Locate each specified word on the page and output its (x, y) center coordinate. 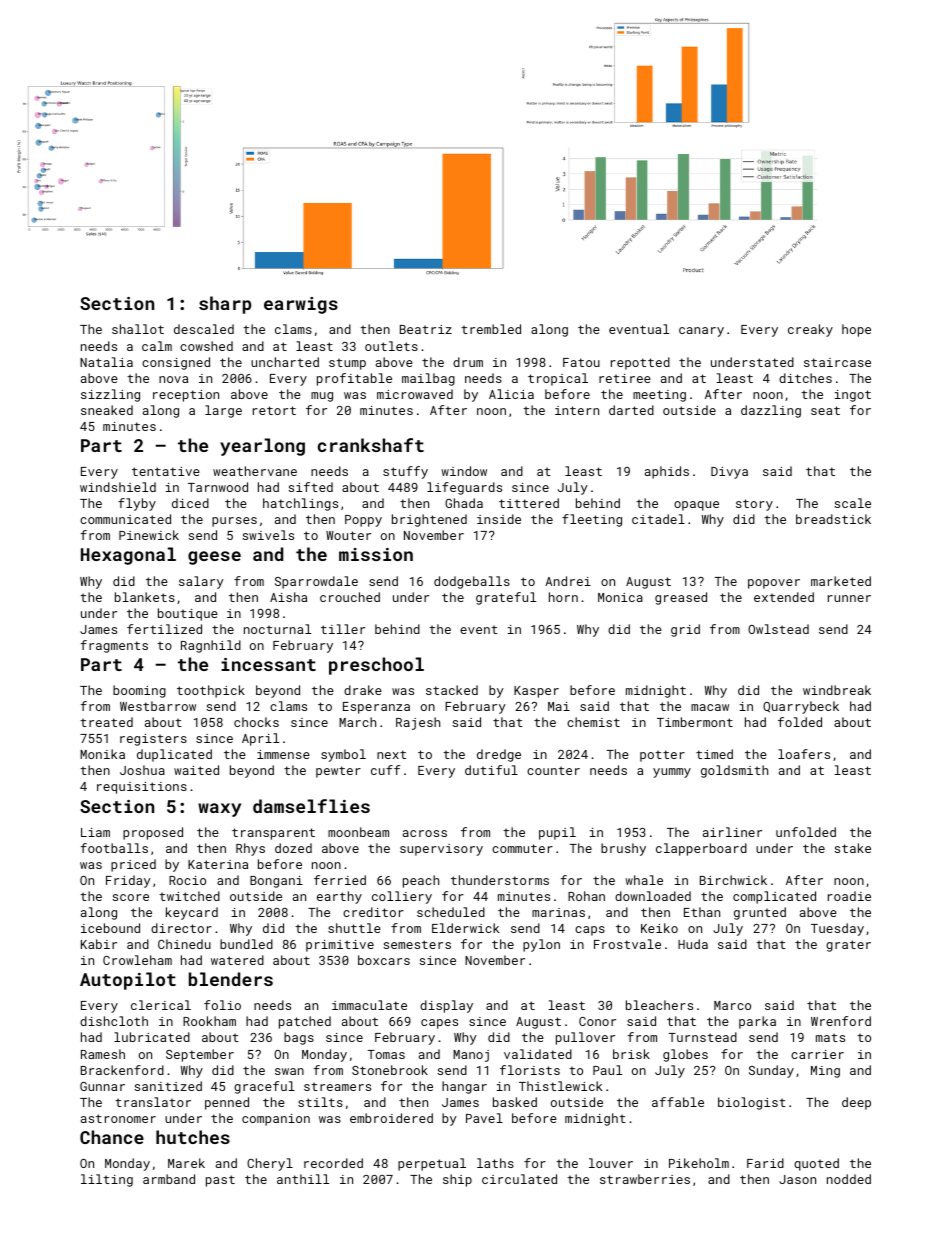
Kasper (536, 692)
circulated (519, 1179)
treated (106, 722)
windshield (118, 487)
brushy (623, 849)
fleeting (592, 520)
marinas (558, 912)
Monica (620, 597)
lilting (107, 1180)
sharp (225, 305)
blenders (231, 979)
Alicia (511, 394)
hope (856, 330)
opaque (696, 506)
